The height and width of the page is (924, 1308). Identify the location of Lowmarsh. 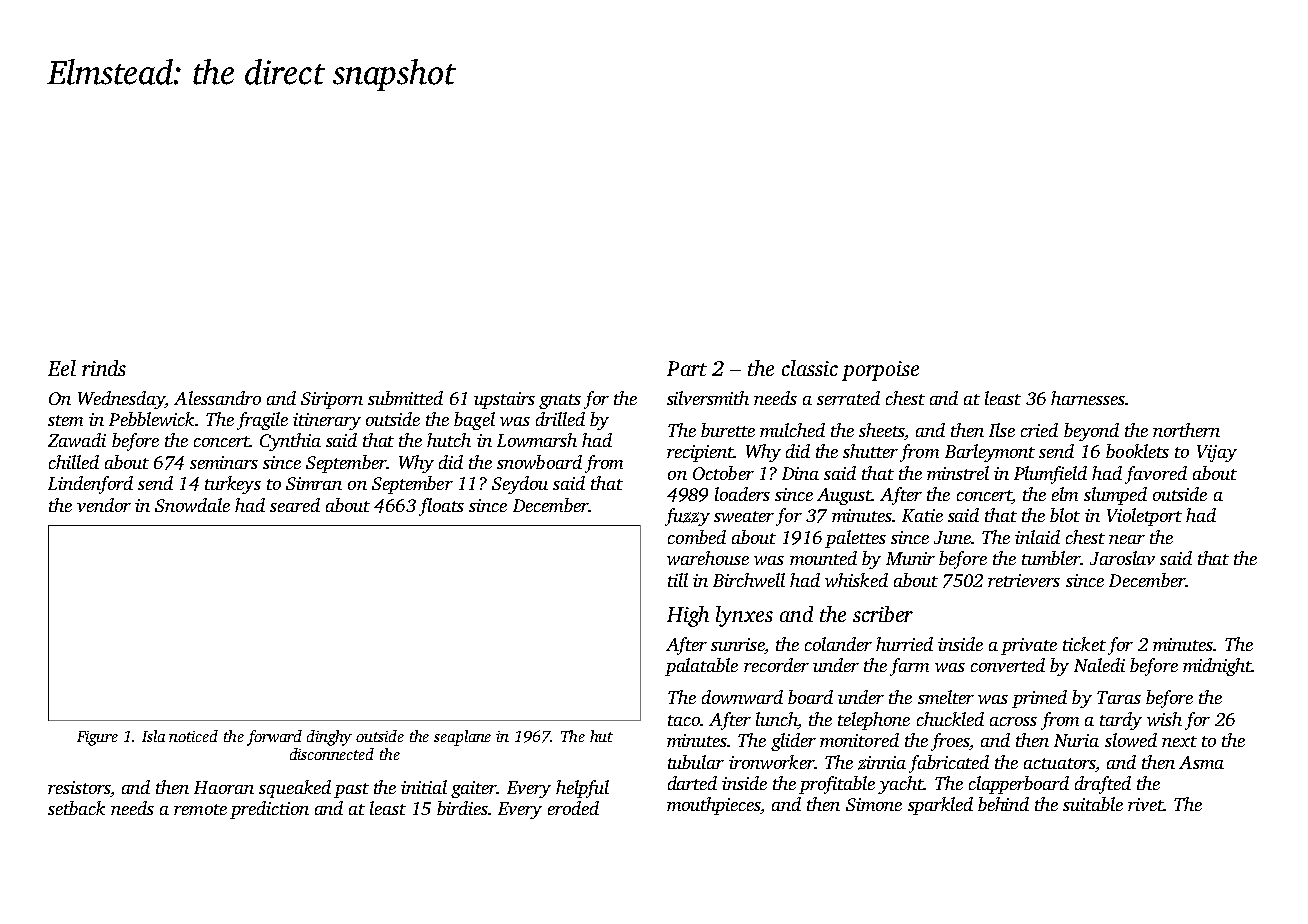
(537, 440).
